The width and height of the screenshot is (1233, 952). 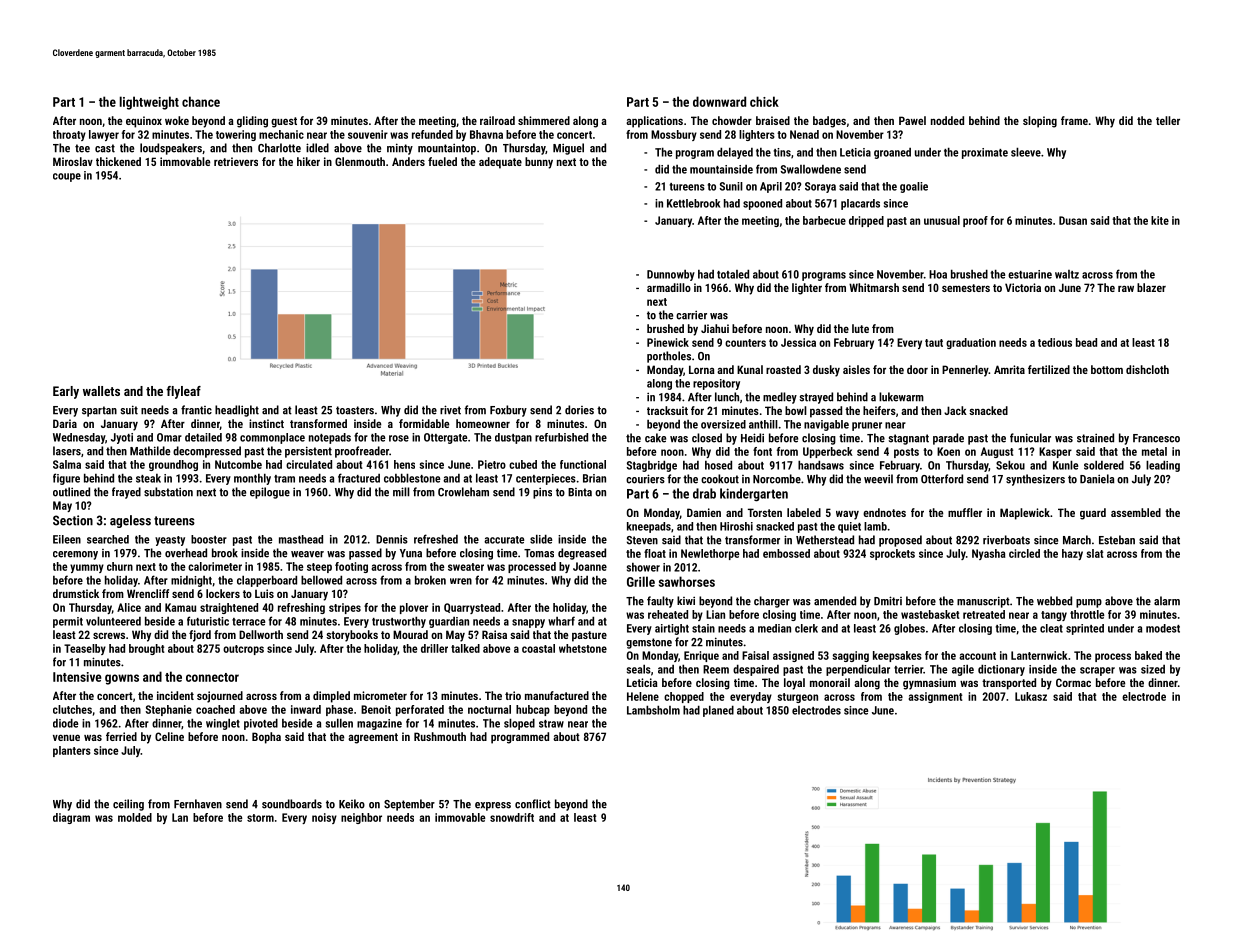 What do you see at coordinates (67, 177) in the screenshot?
I see `coupe` at bounding box center [67, 177].
